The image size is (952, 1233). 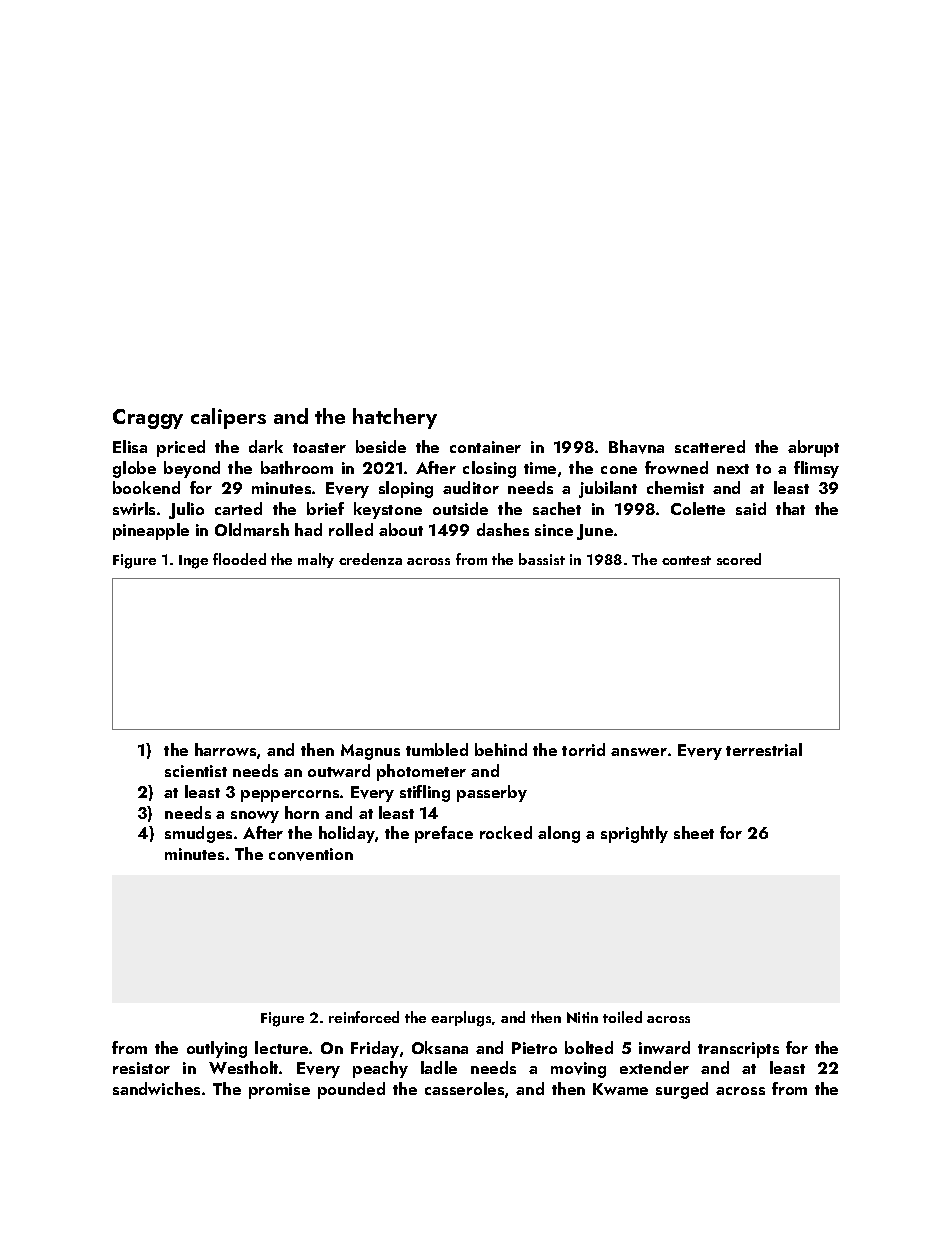 What do you see at coordinates (542, 559) in the document?
I see `bassist` at bounding box center [542, 559].
